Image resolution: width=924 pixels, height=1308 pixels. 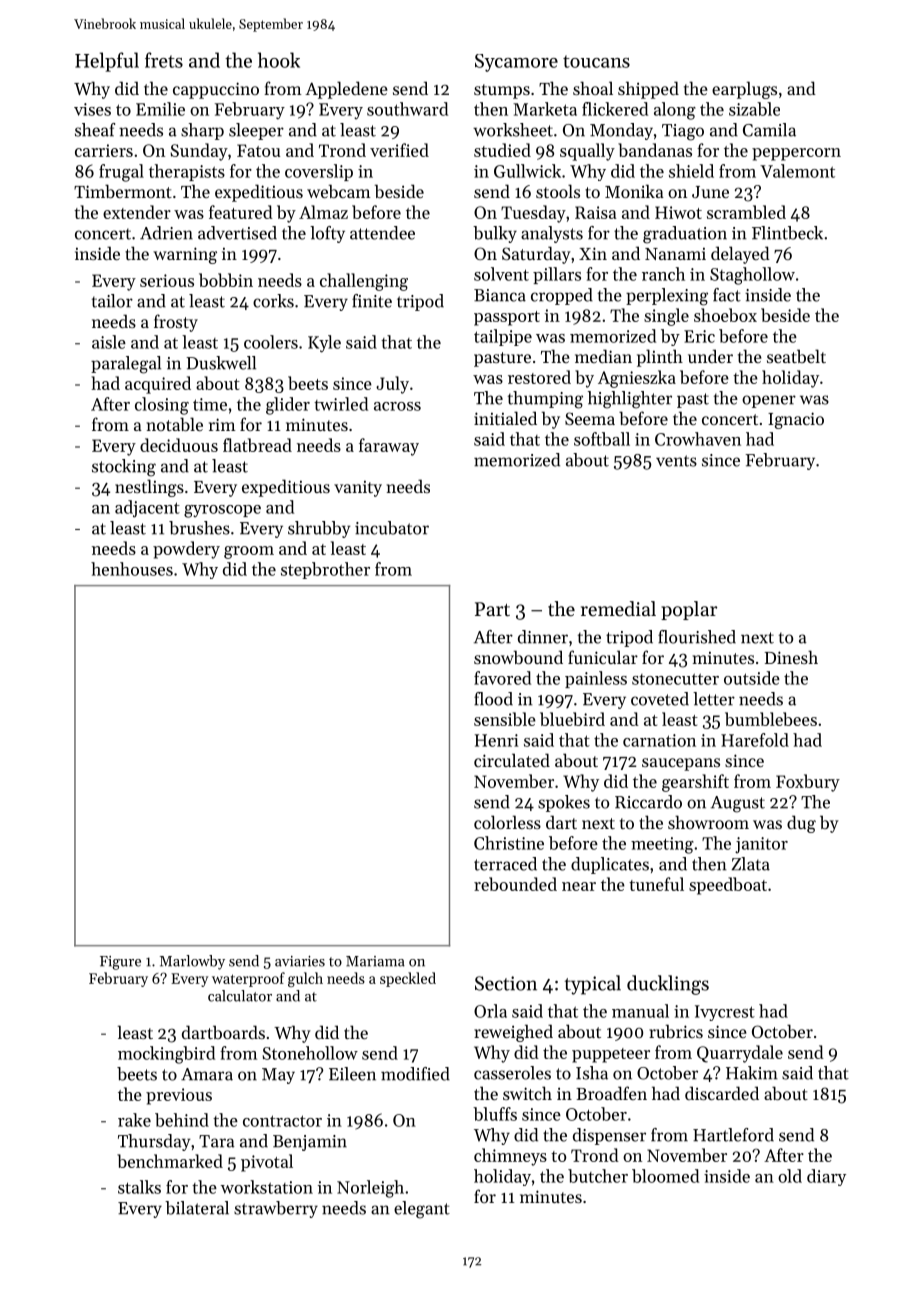 I want to click on extender, so click(x=137, y=212).
